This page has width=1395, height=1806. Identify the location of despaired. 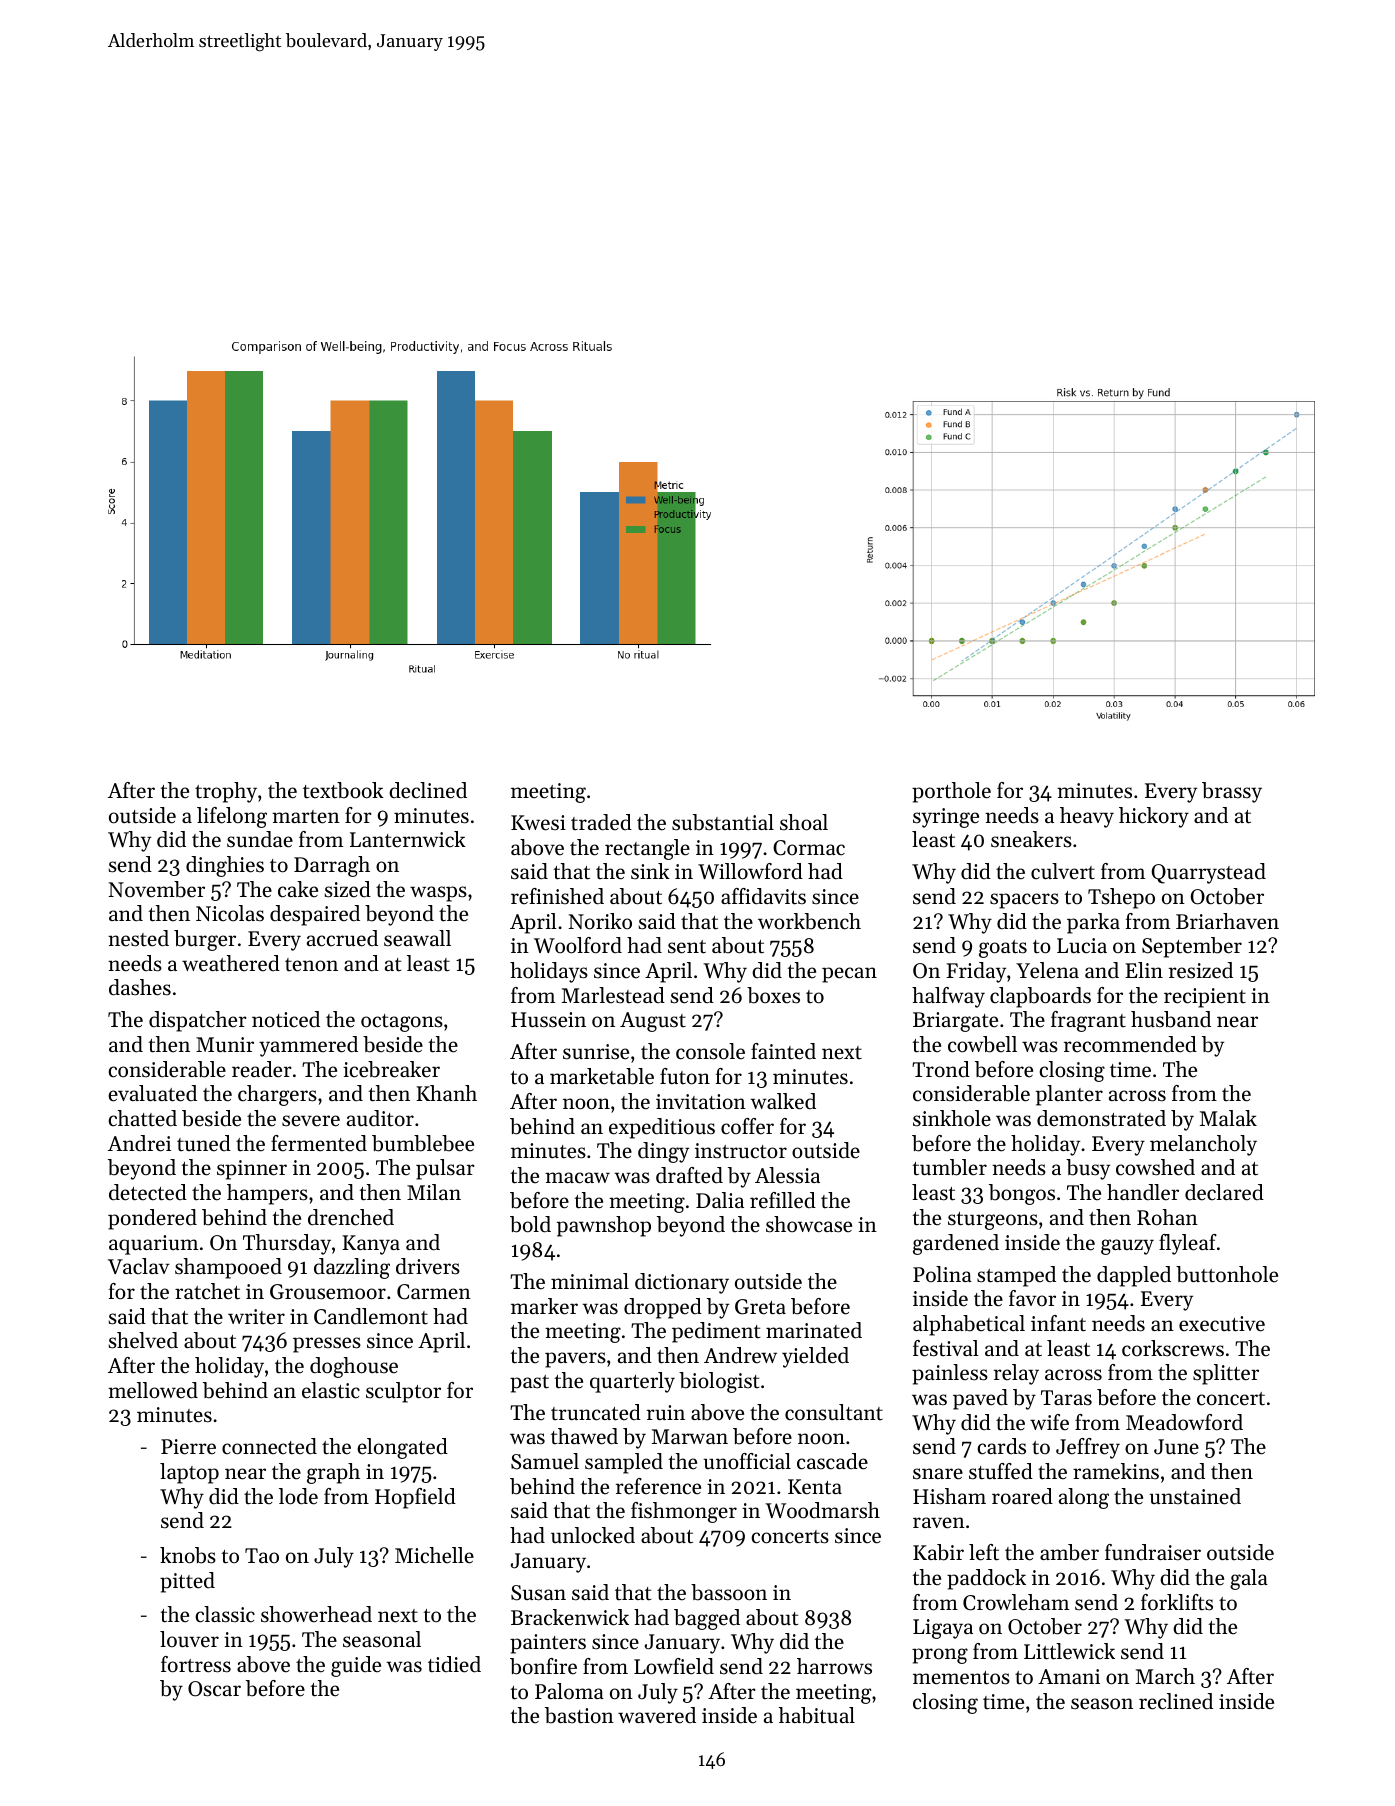
(315, 915).
